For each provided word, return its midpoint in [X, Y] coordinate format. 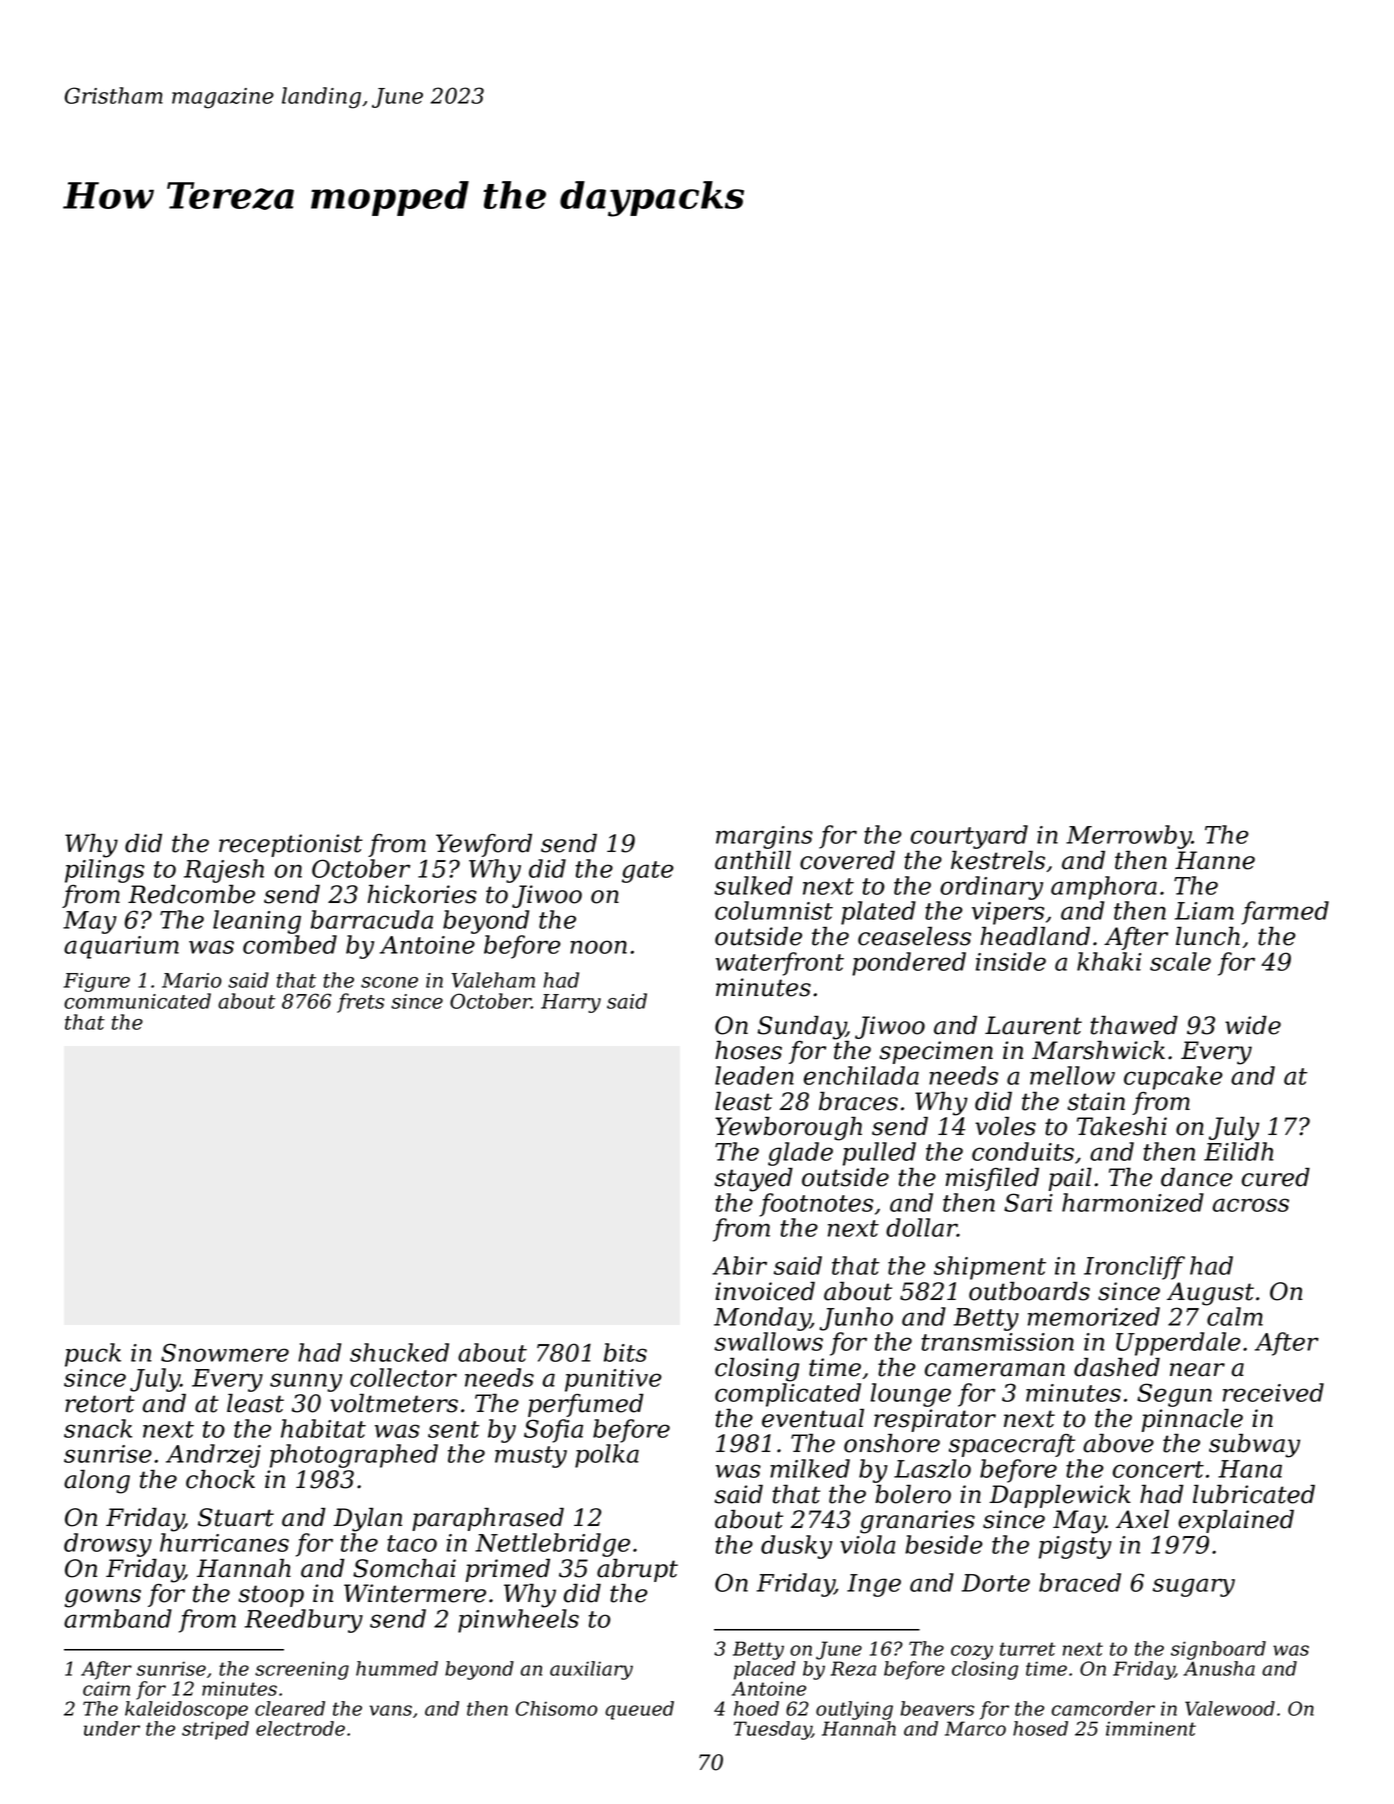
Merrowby [1129, 837]
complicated [788, 1395]
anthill [753, 860]
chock [220, 1479]
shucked [399, 1352]
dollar [921, 1227]
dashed [1117, 1367]
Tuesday [773, 1730]
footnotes [816, 1205]
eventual [813, 1418]
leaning [257, 922]
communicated [137, 1001]
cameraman [995, 1370]
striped [215, 1730]
